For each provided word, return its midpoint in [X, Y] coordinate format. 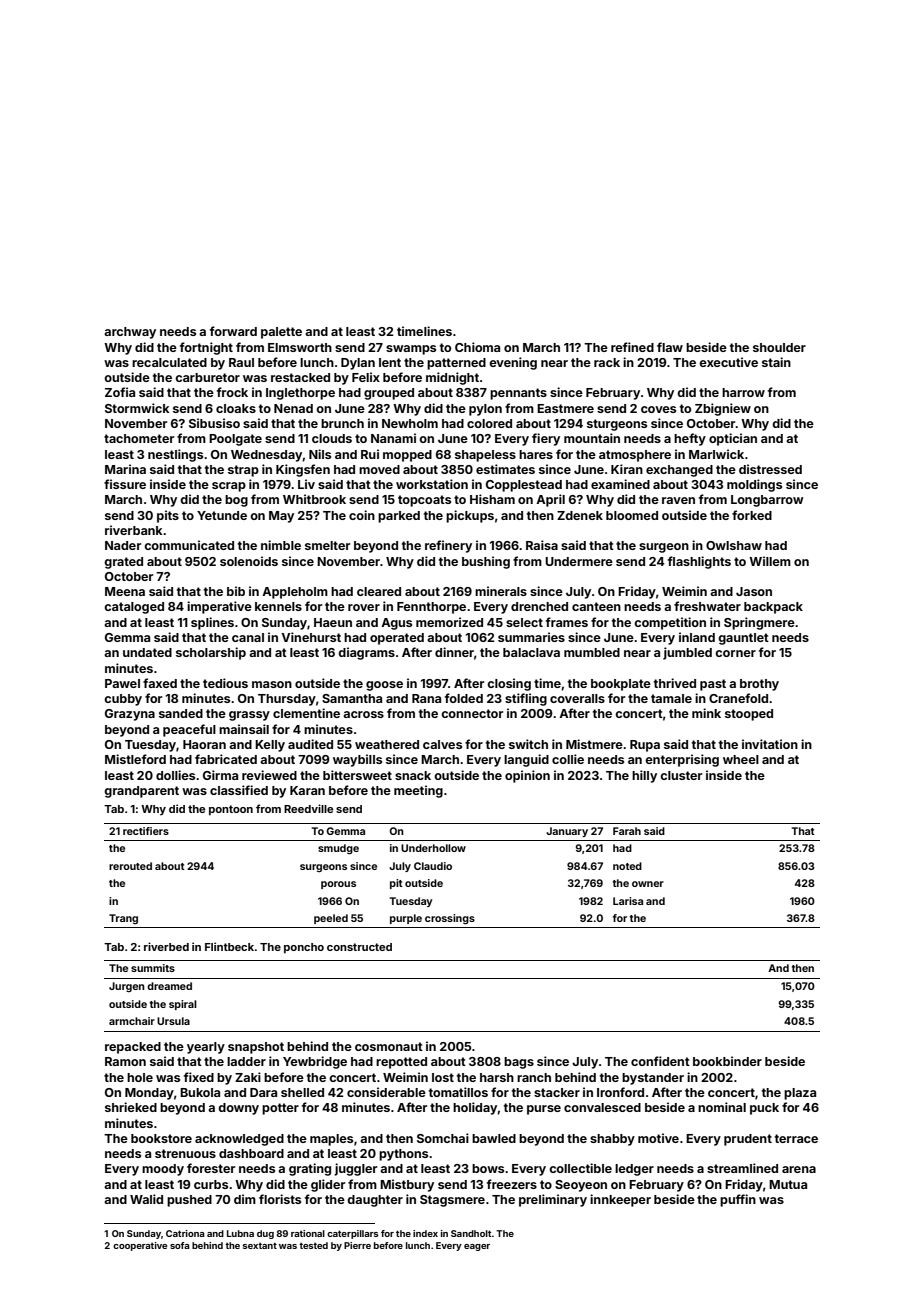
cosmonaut [389, 1046]
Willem [770, 561]
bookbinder [727, 1061]
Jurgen [127, 987]
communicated [189, 545]
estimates [505, 469]
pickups [470, 516]
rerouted [130, 866]
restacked [300, 377]
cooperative [140, 1246]
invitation [770, 744]
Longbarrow [767, 501]
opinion [527, 776]
